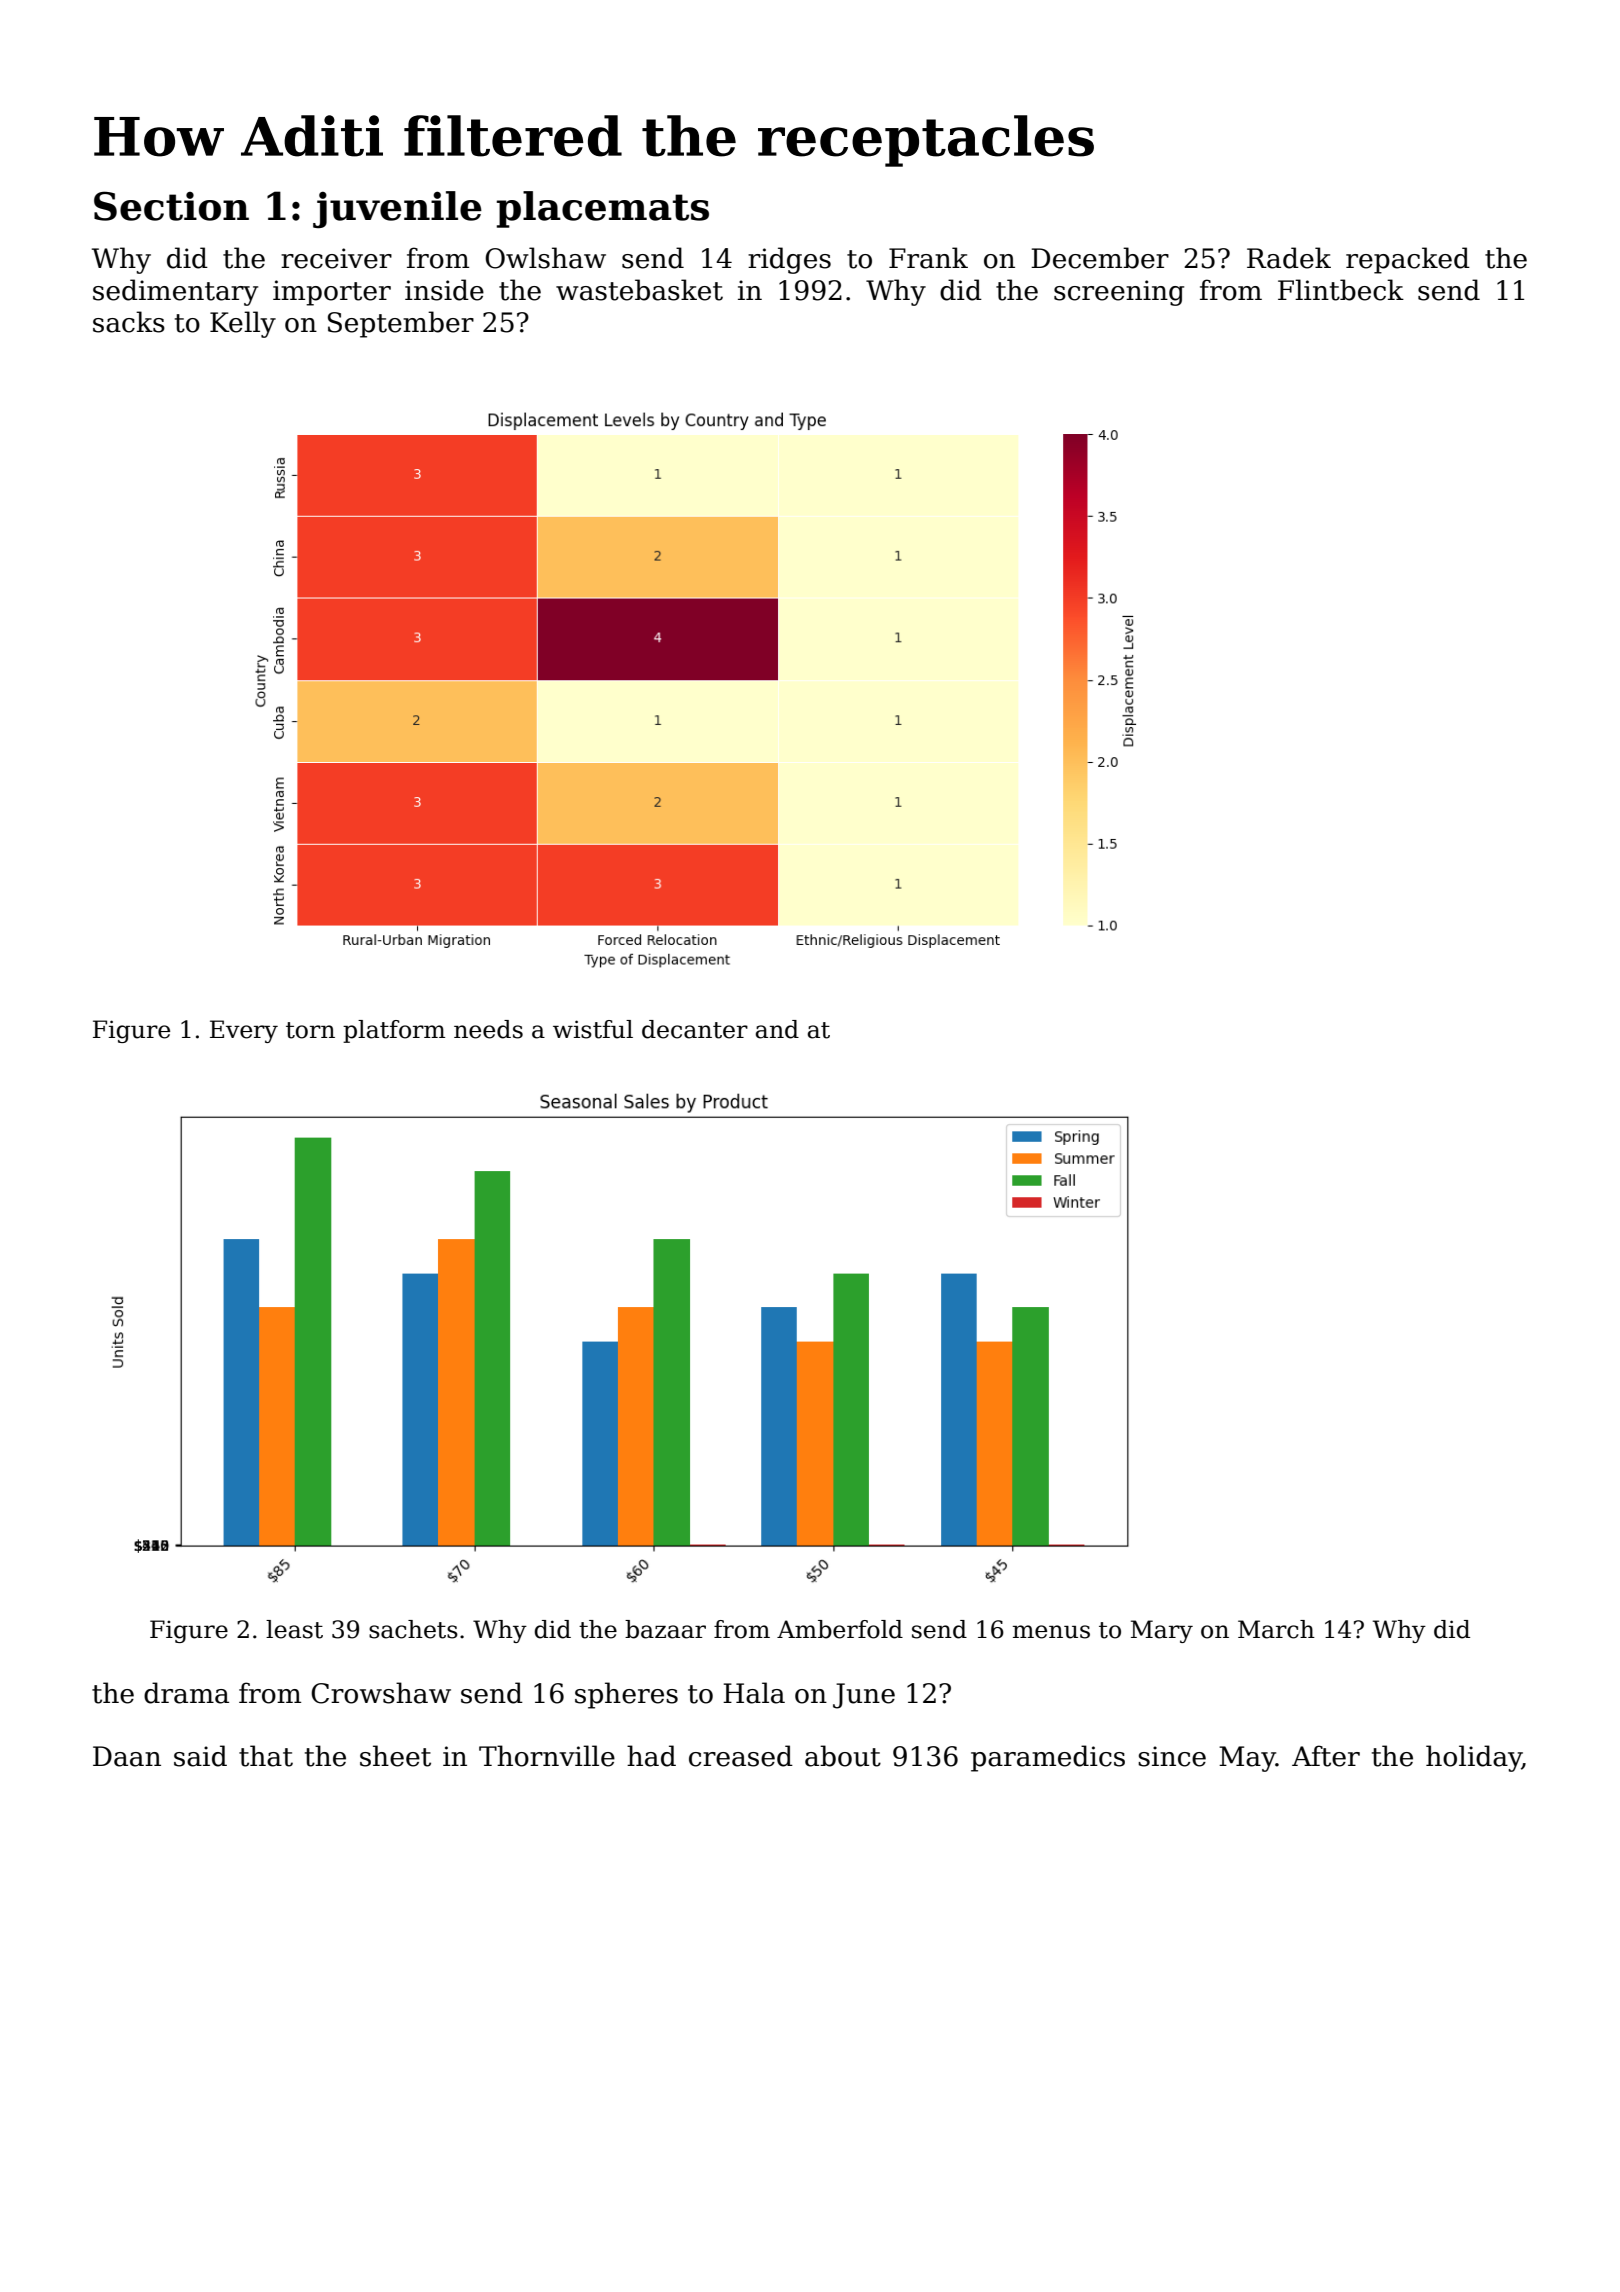 This screenshot has height=2292, width=1620. What do you see at coordinates (171, 206) in the screenshot?
I see `Section` at bounding box center [171, 206].
